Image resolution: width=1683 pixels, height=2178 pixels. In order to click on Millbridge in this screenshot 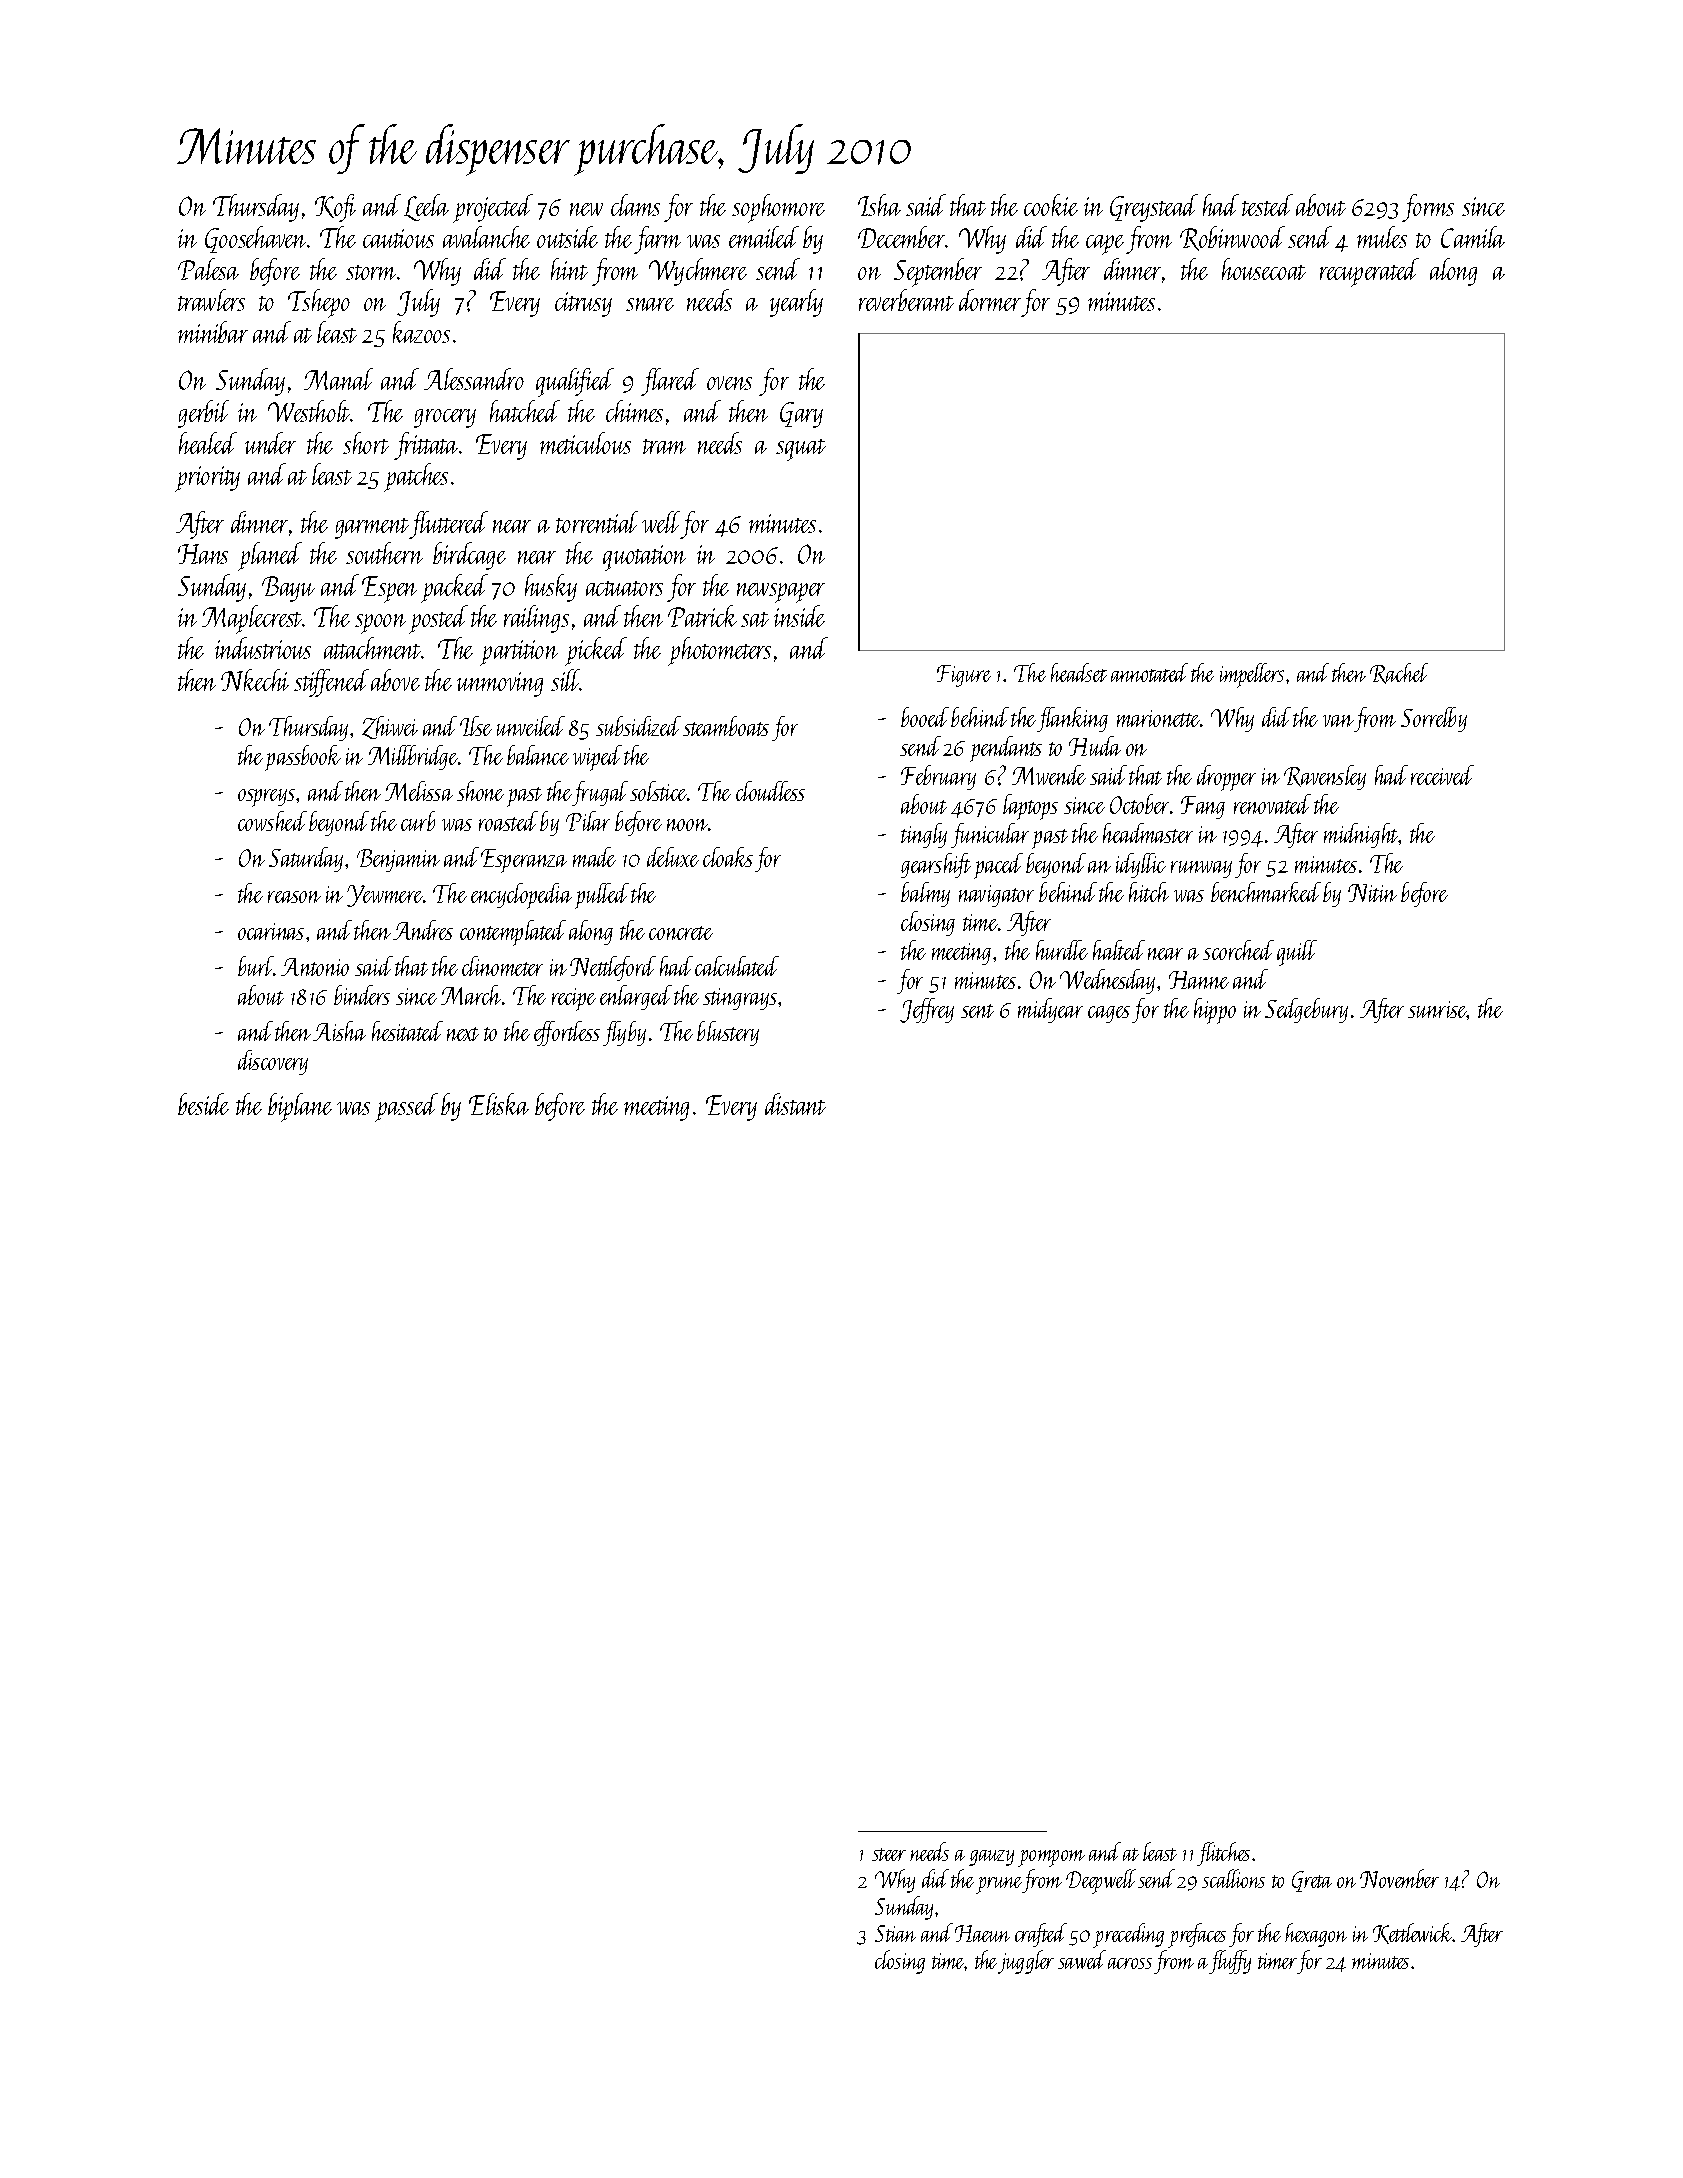, I will do `click(413, 757)`.
